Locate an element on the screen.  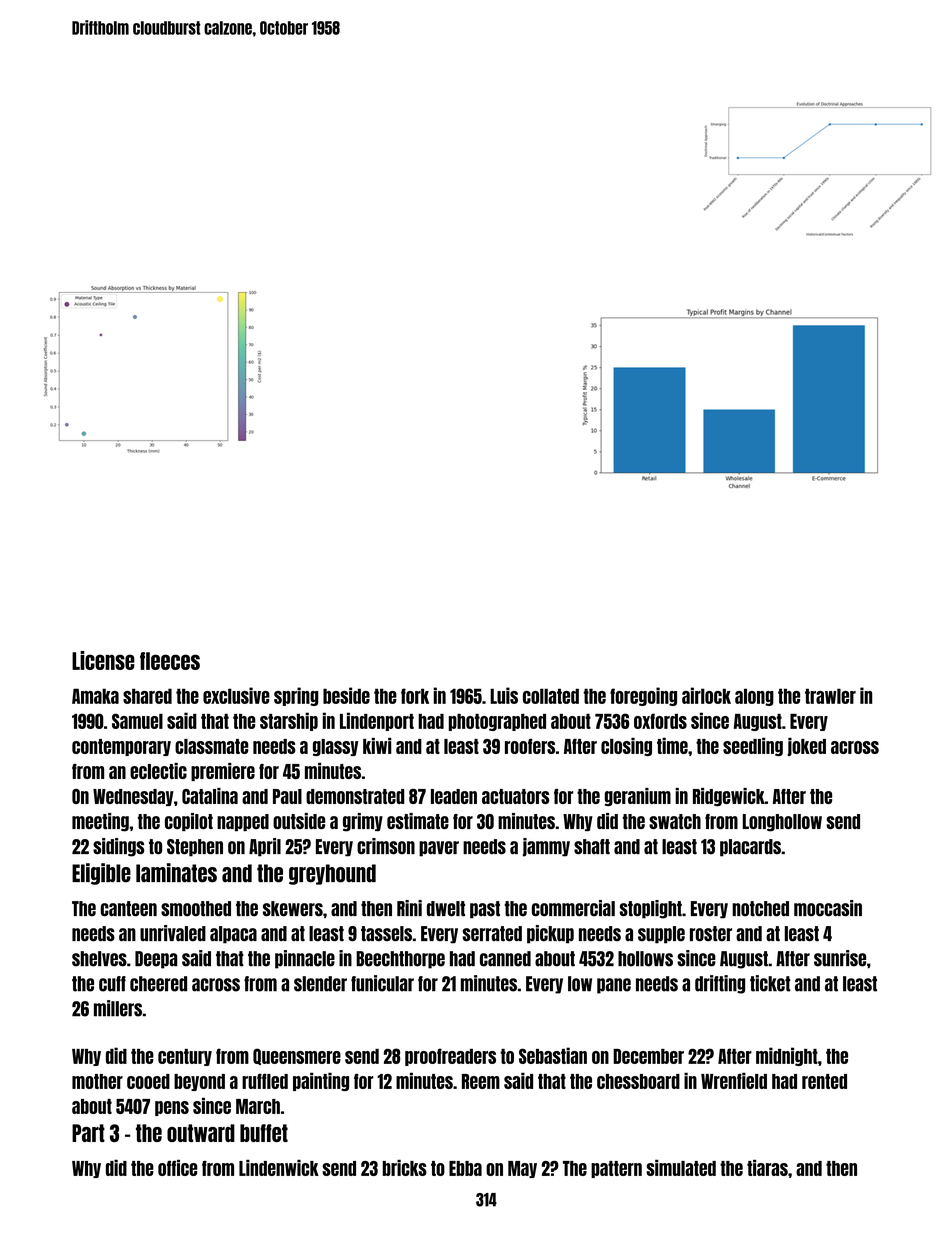
fleeces is located at coordinates (170, 661).
